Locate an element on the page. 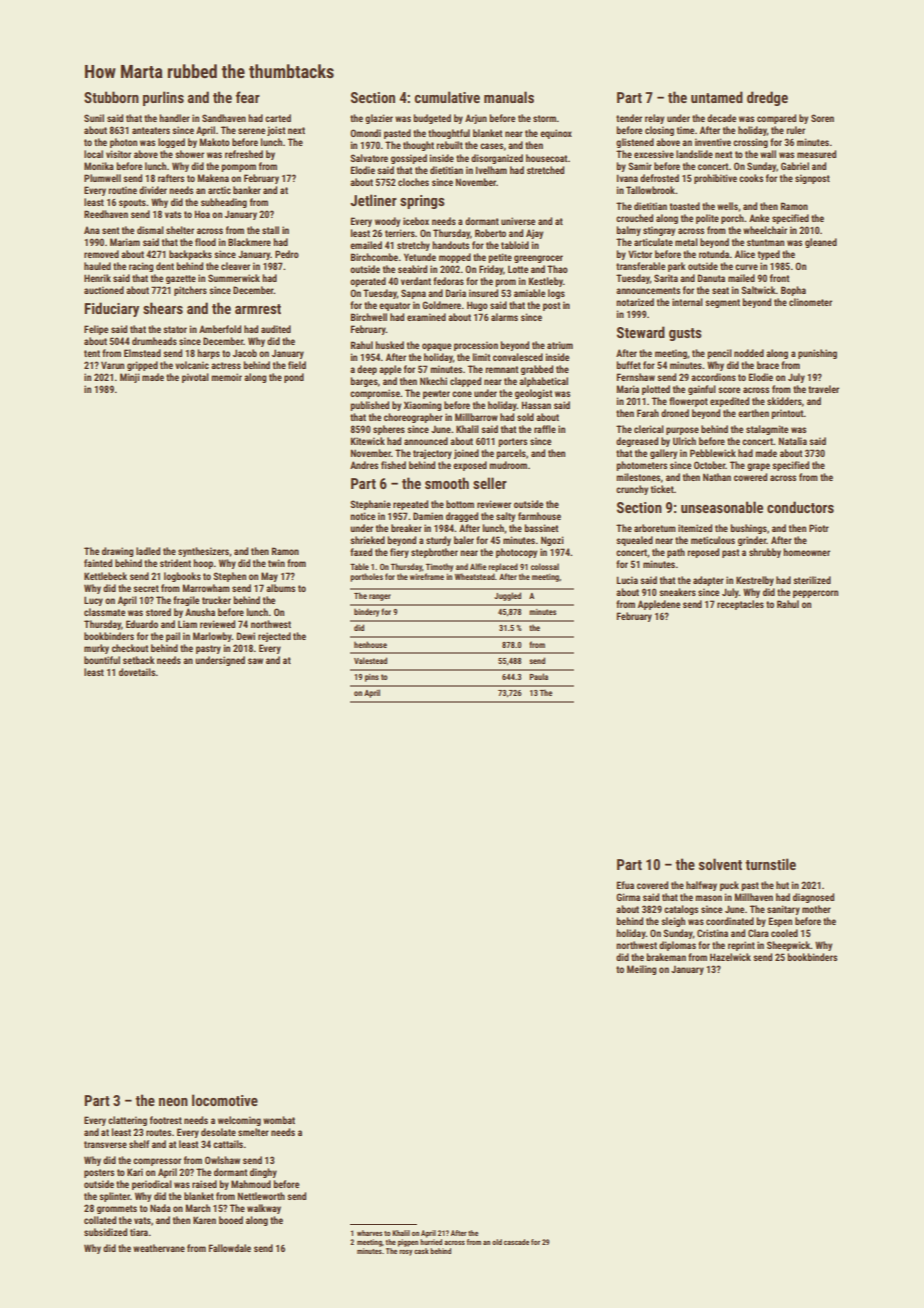 This image has height=1308, width=924. divider is located at coordinates (153, 190).
